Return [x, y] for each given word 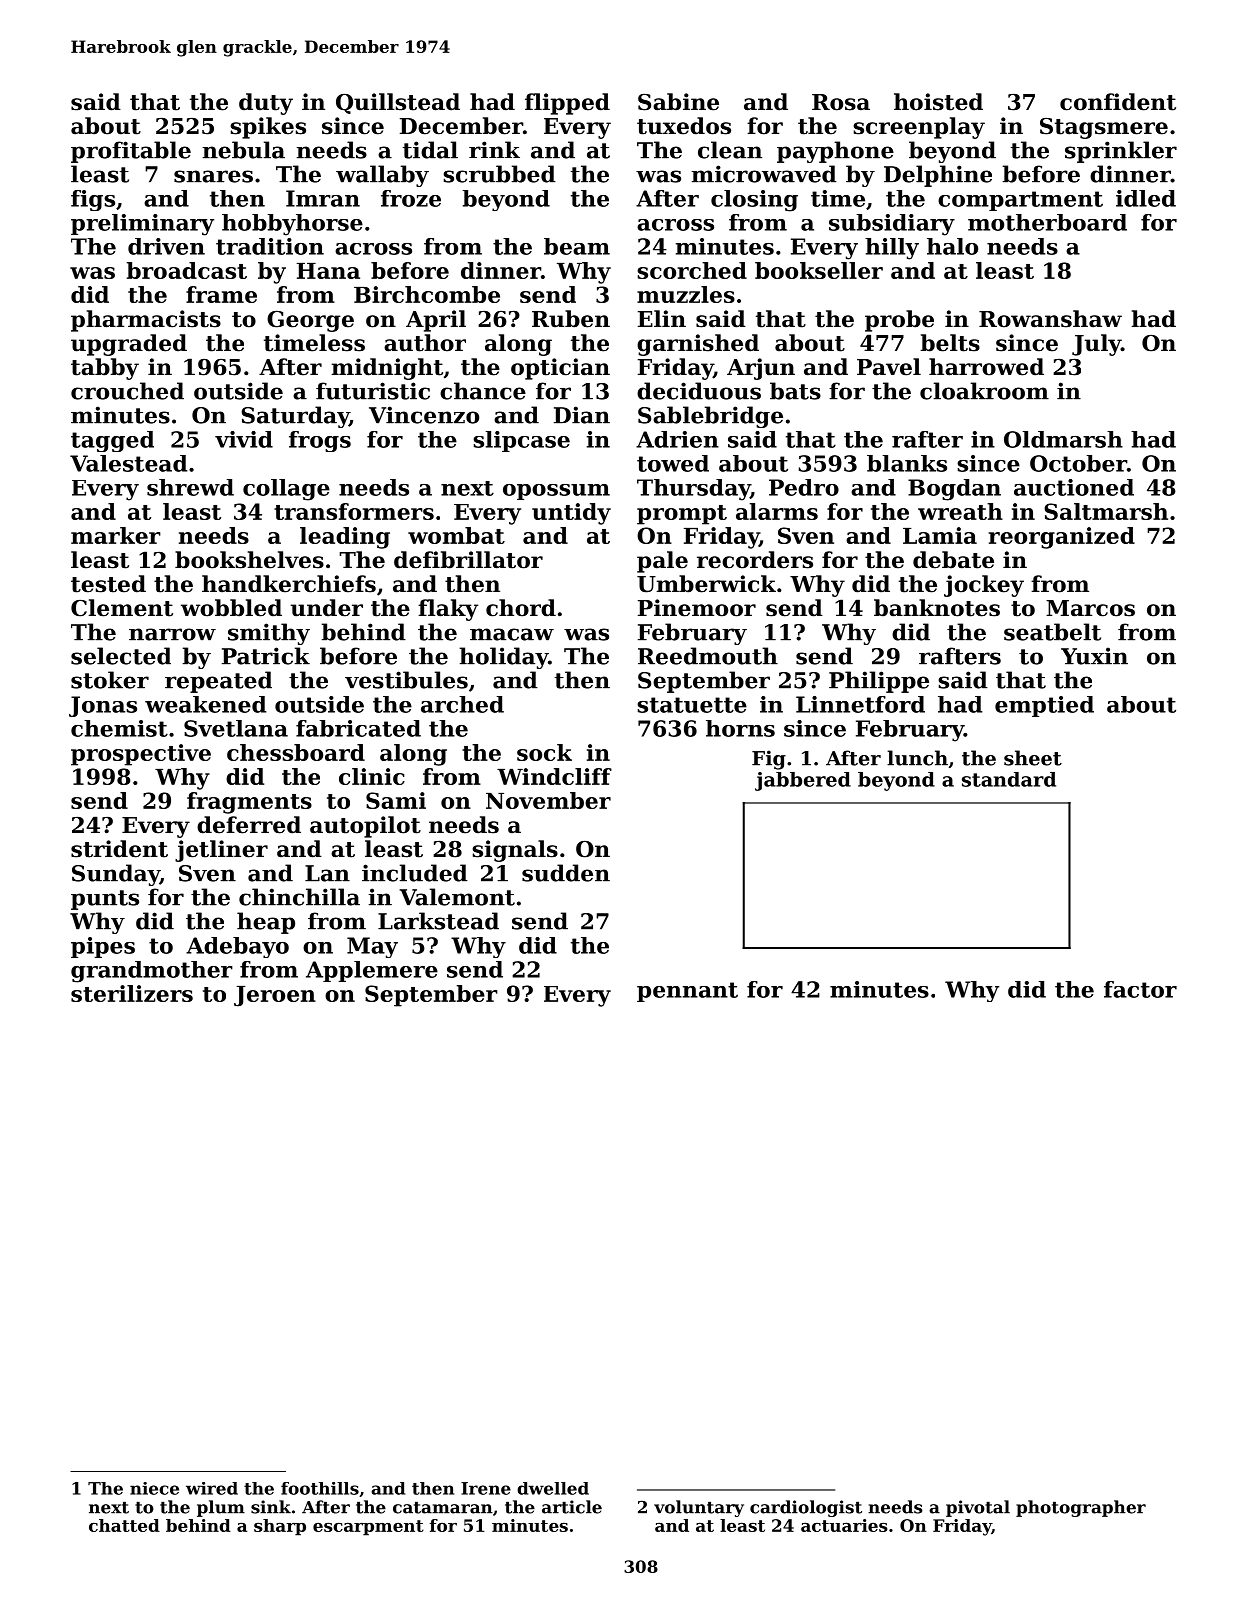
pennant [687, 992]
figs [93, 200]
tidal [430, 150]
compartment [1020, 201]
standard [1009, 779]
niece [154, 1488]
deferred [249, 825]
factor [1140, 989]
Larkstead [438, 921]
